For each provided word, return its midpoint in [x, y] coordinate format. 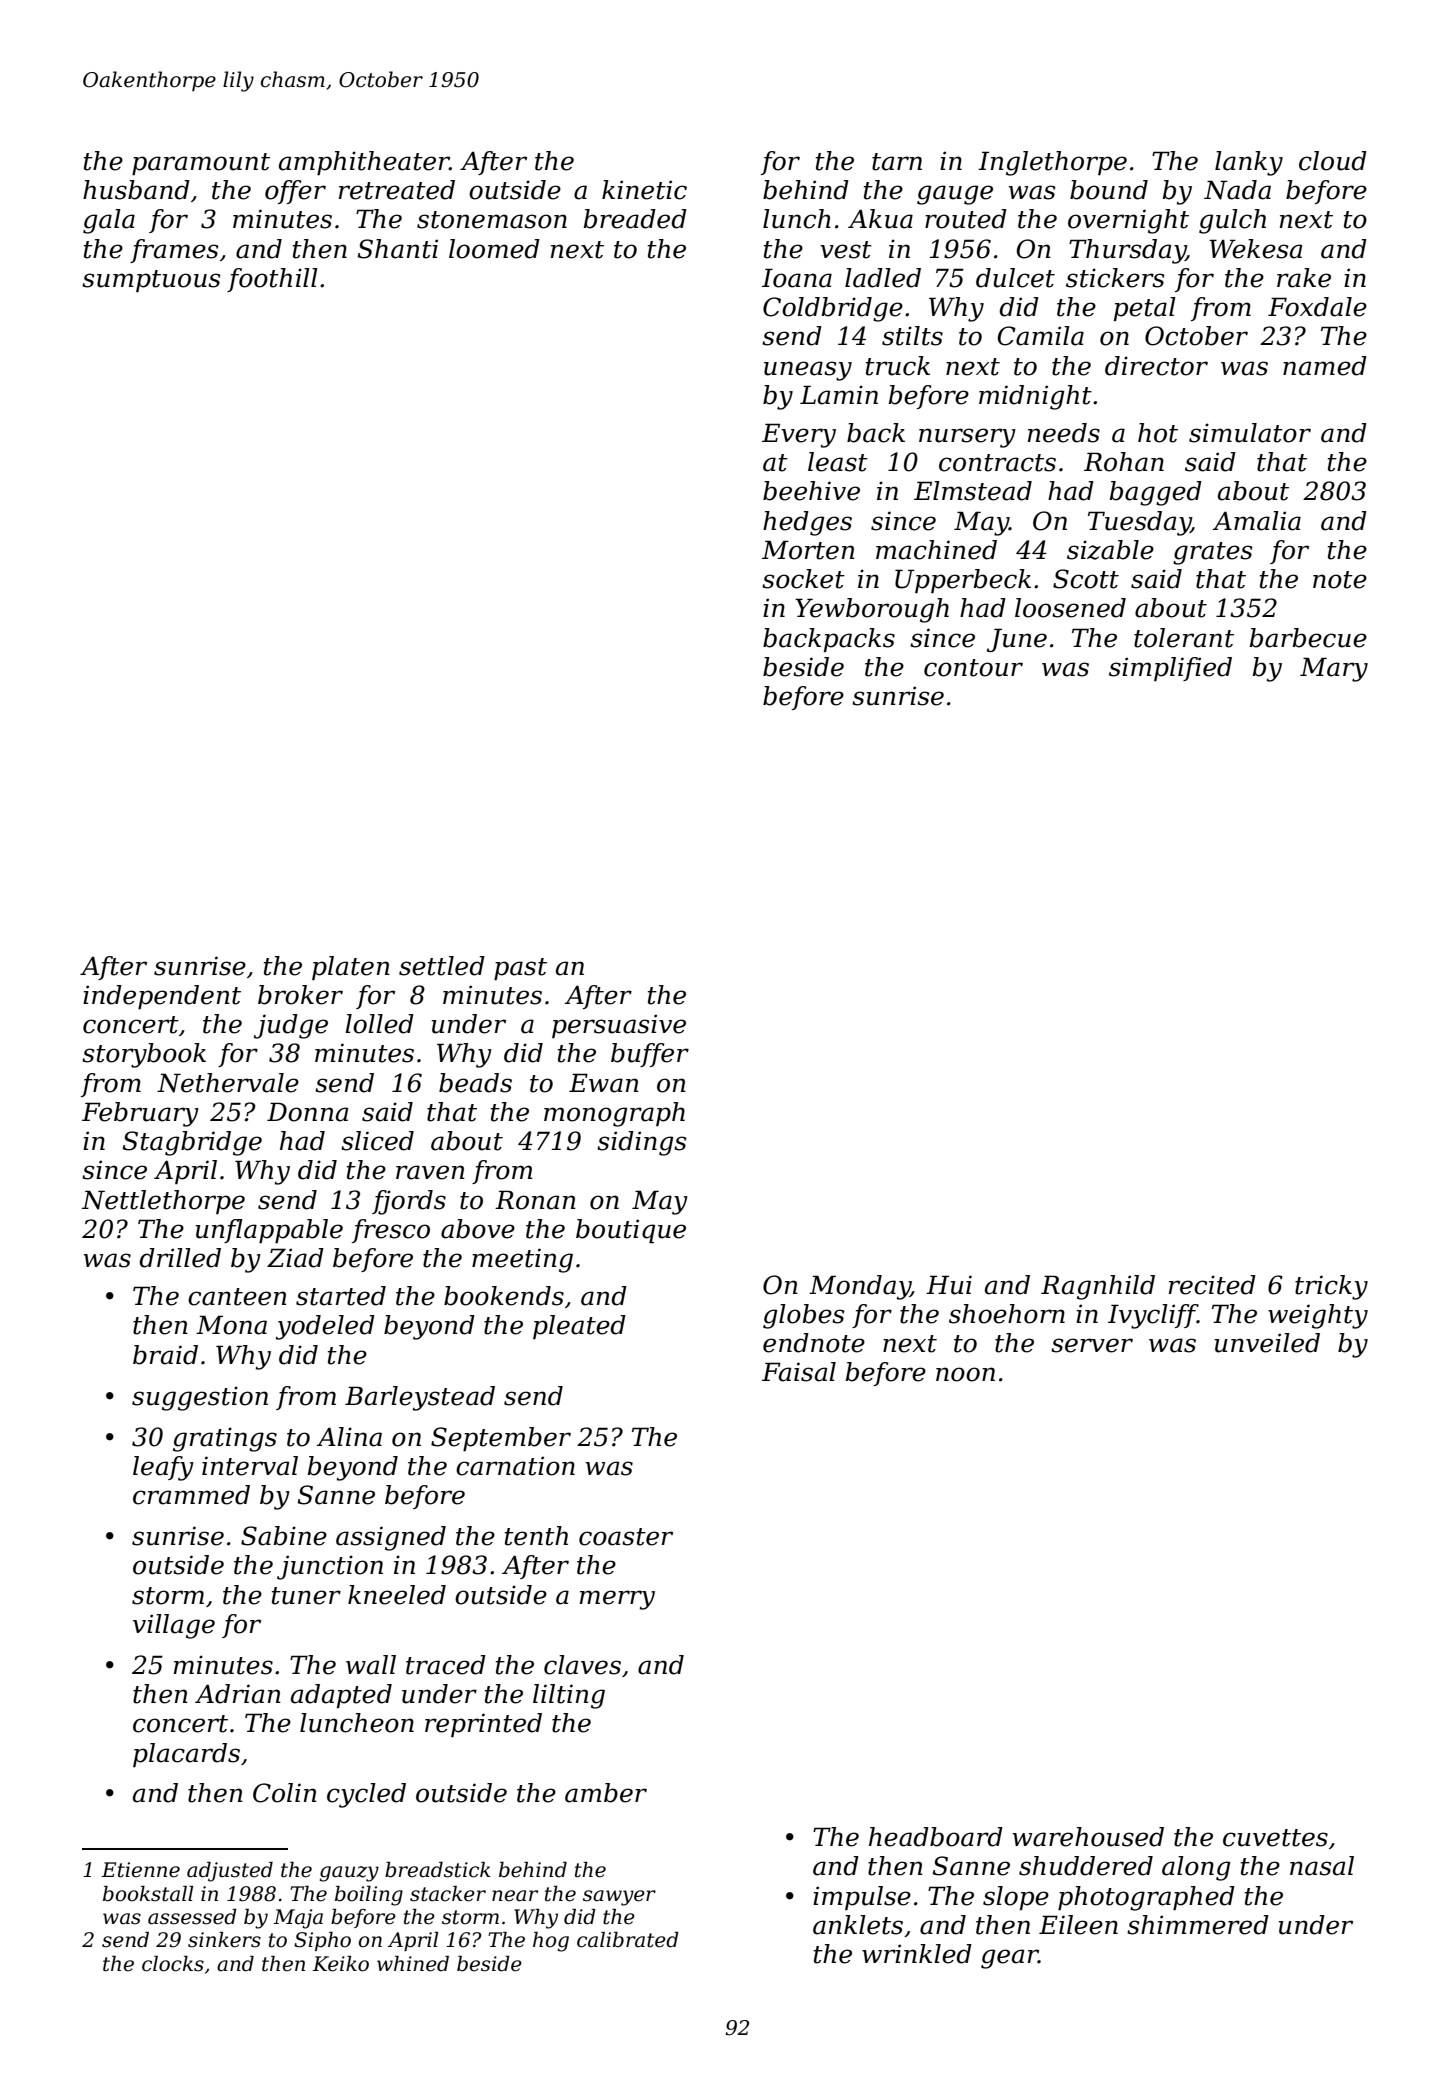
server [1092, 1345]
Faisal [799, 1372]
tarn [897, 162]
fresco [391, 1231]
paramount [201, 164]
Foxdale [1317, 307]
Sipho [322, 1941]
